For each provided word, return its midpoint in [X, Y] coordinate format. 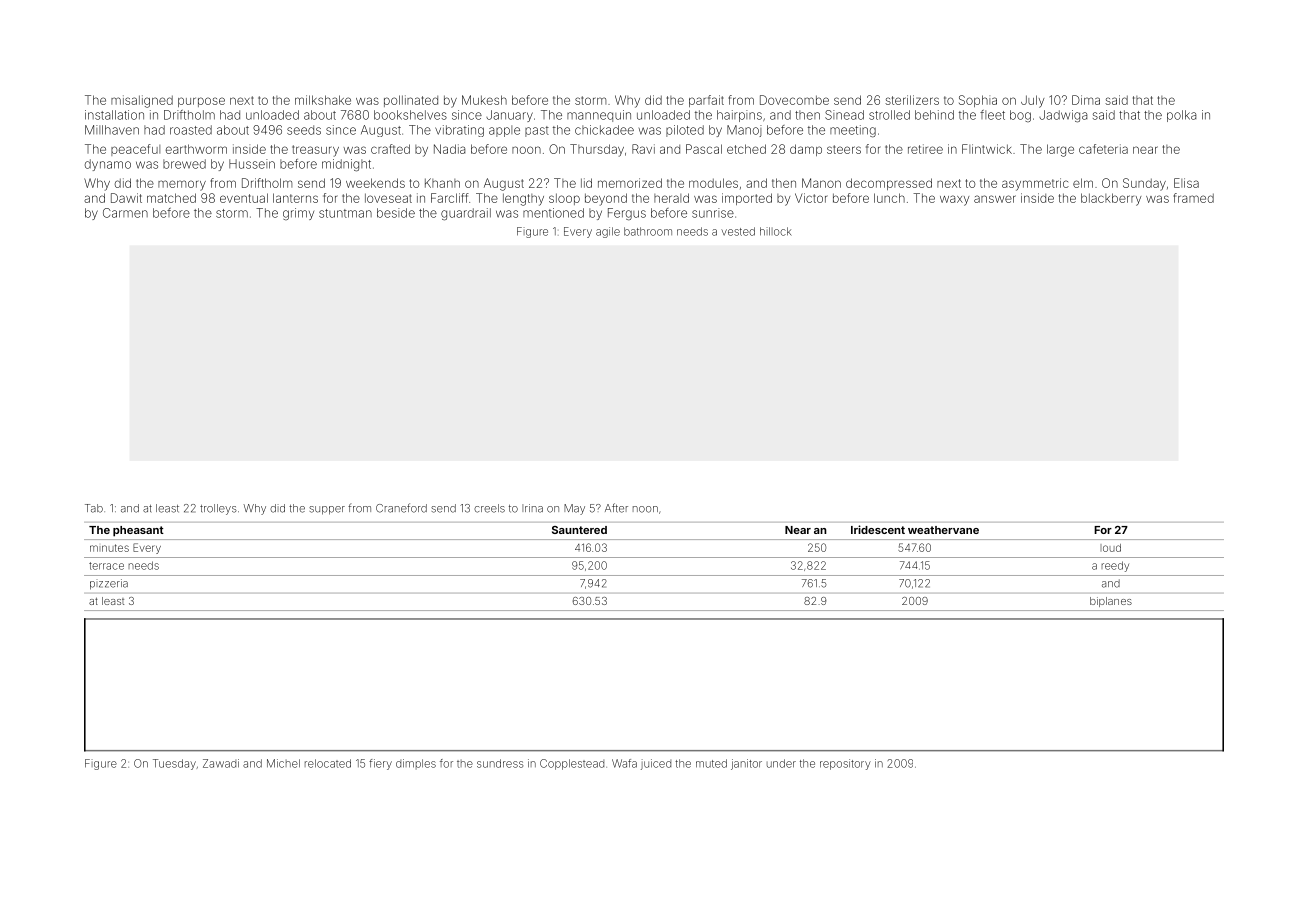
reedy [1115, 566]
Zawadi [221, 763]
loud [1110, 548]
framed [1194, 198]
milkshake [323, 100]
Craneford [401, 508]
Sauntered [579, 530]
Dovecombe [794, 100]
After [616, 508]
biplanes [1111, 602]
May [574, 509]
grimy [298, 214]
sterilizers [912, 100]
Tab [94, 508]
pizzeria [109, 584]
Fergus [627, 214]
